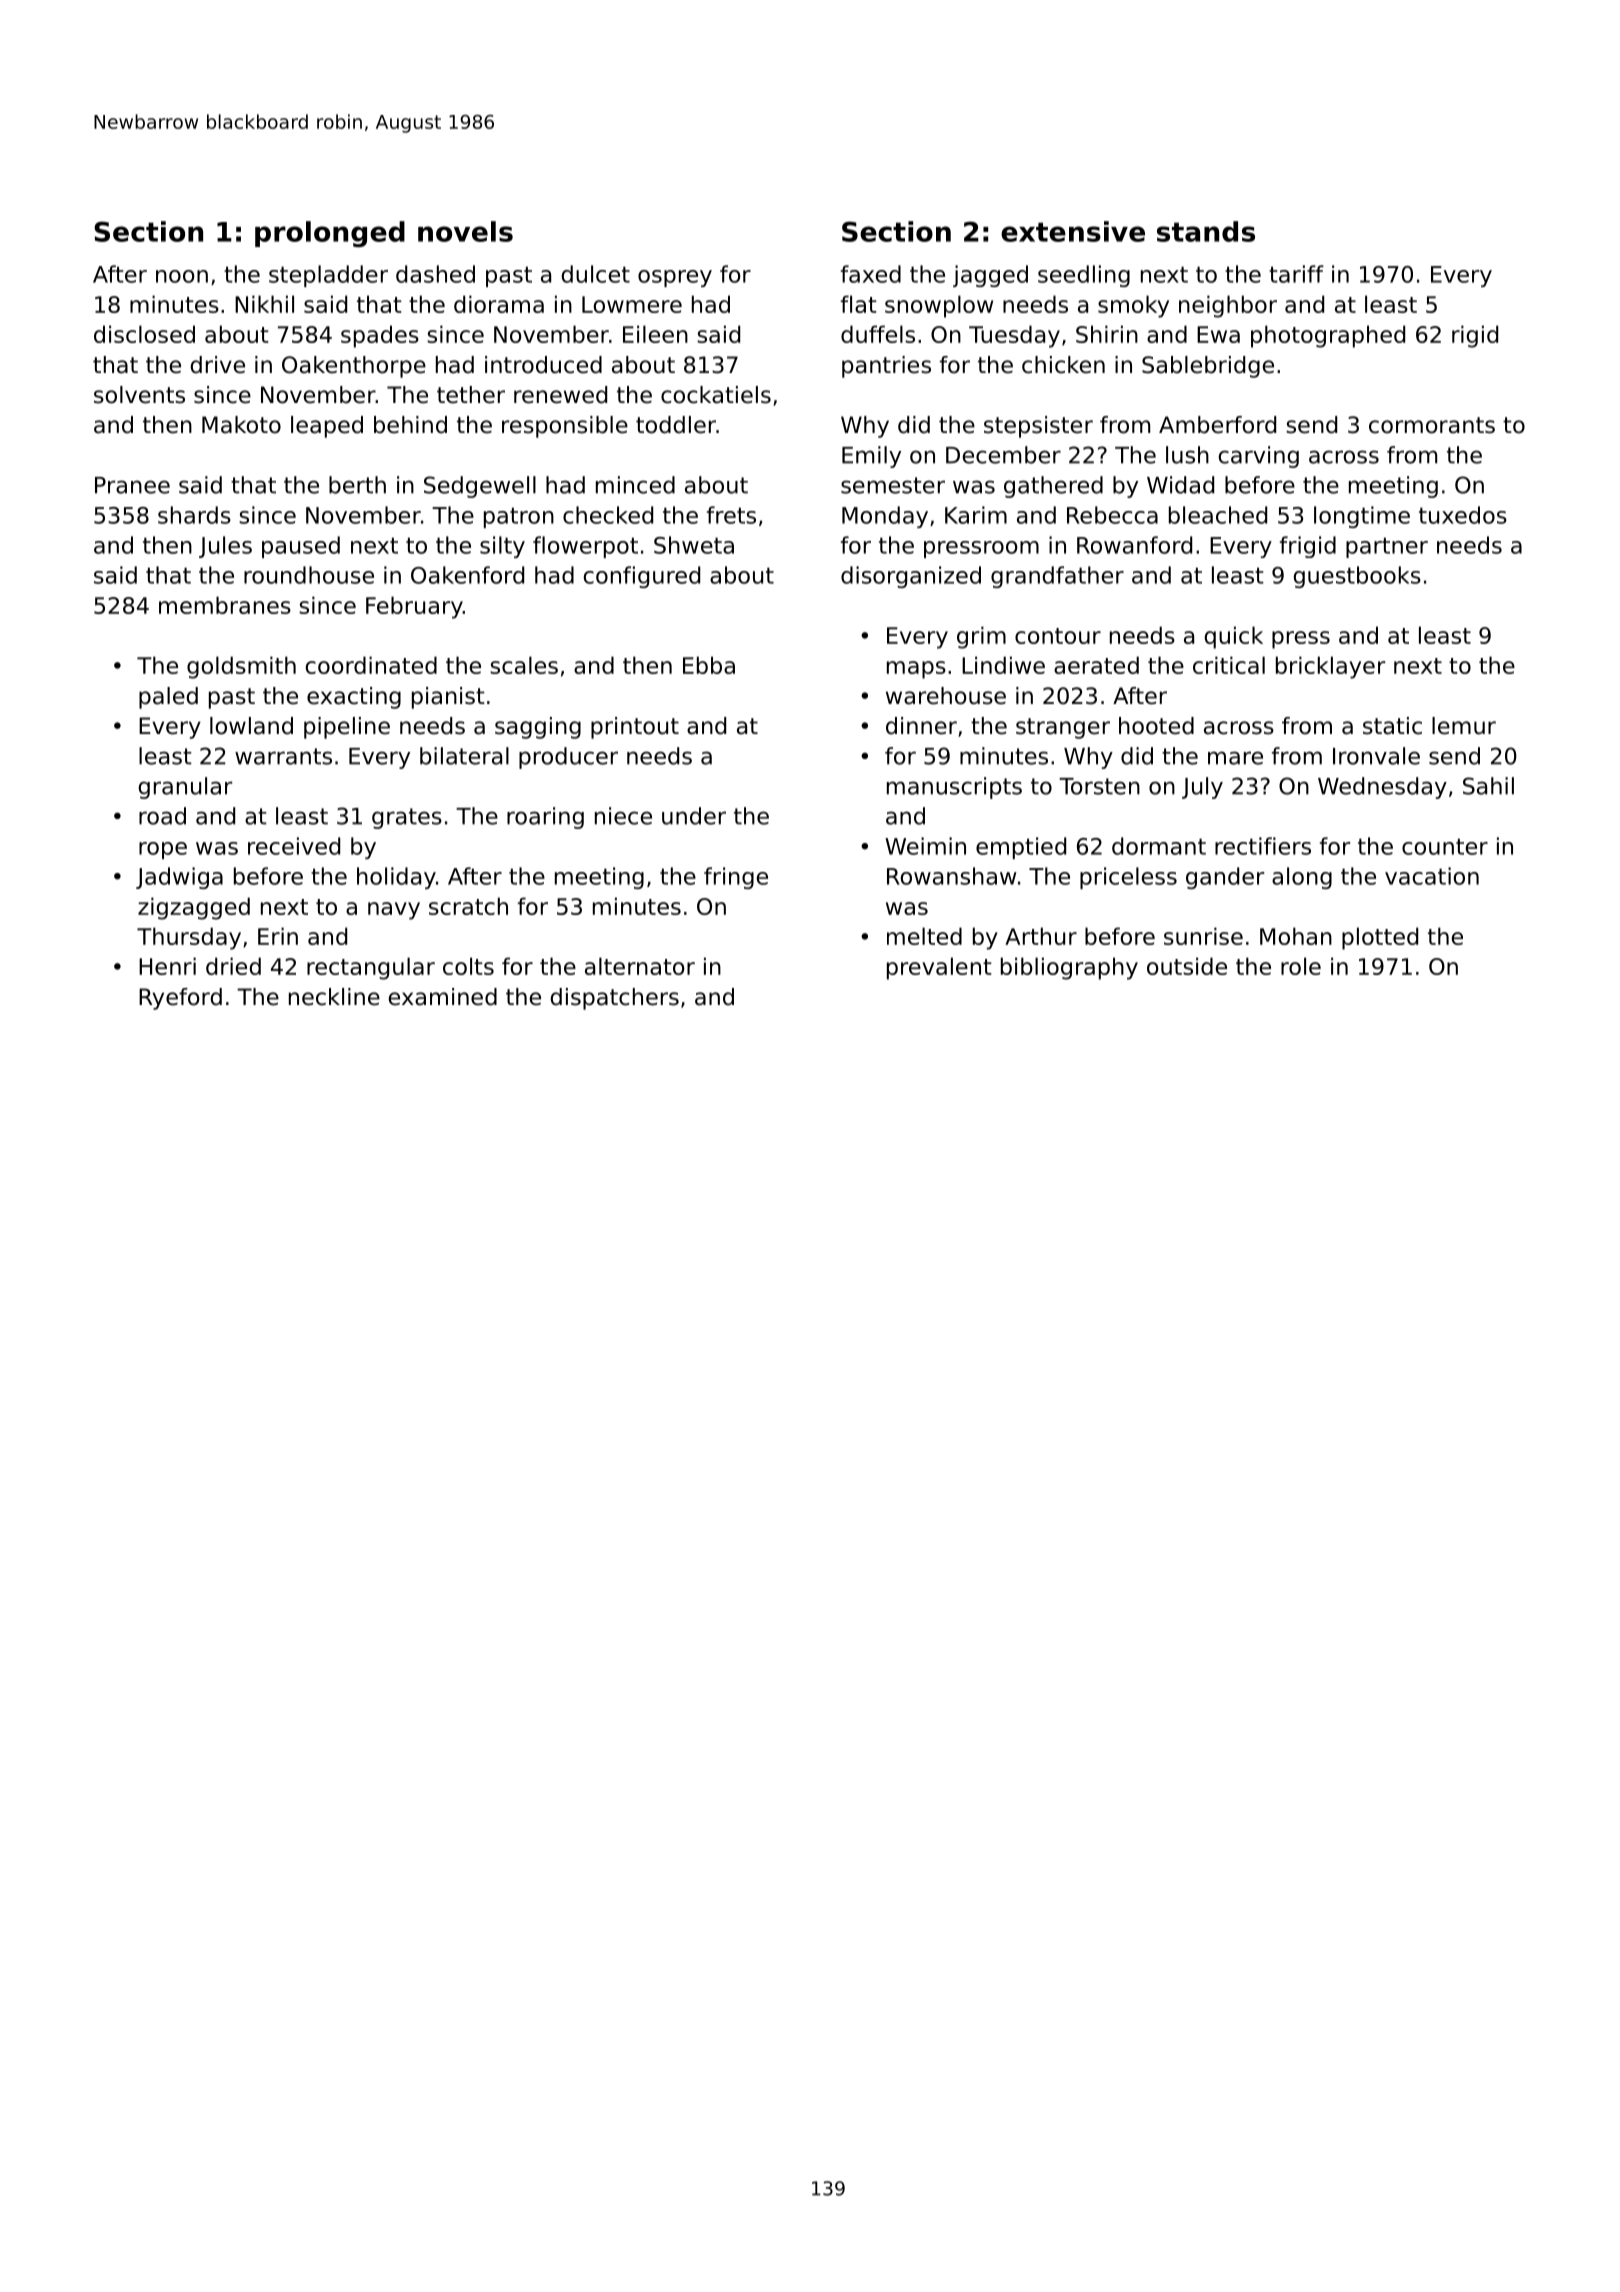 Image resolution: width=1620 pixels, height=2292 pixels. Describe the element at coordinates (615, 999) in the screenshot. I see `dispatchers` at that location.
